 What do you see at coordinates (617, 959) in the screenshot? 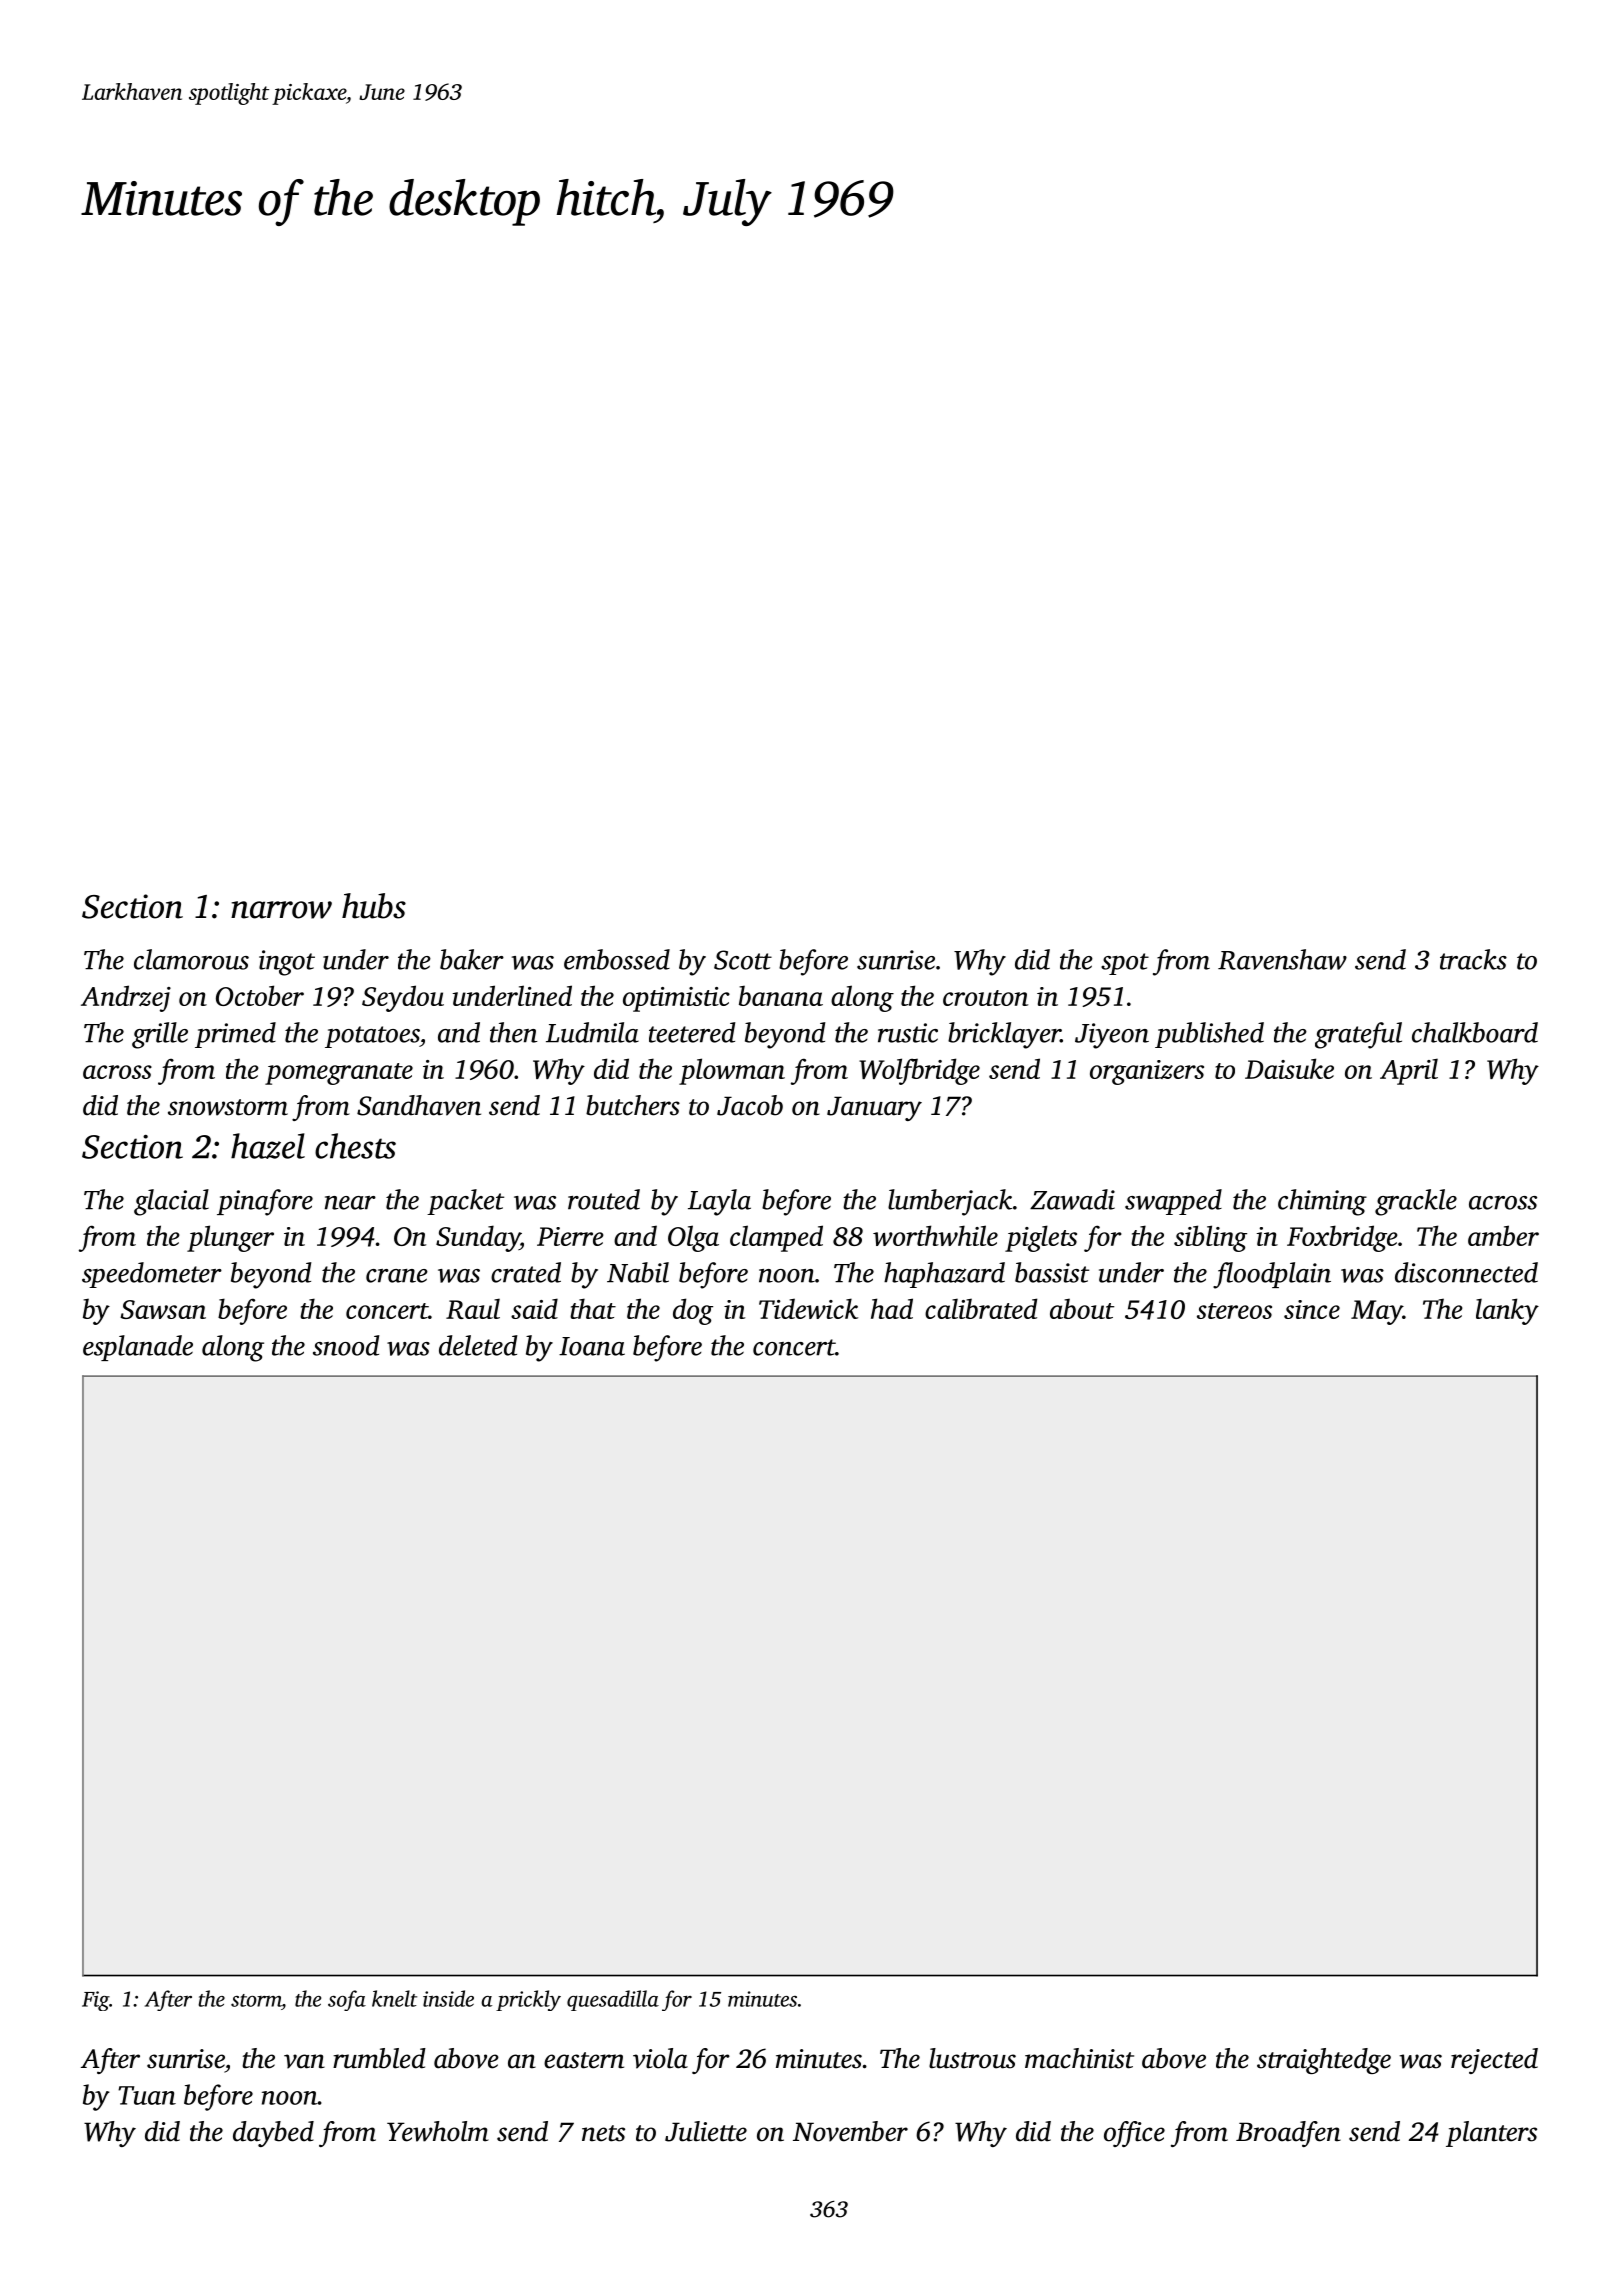
I see `embossed` at bounding box center [617, 959].
